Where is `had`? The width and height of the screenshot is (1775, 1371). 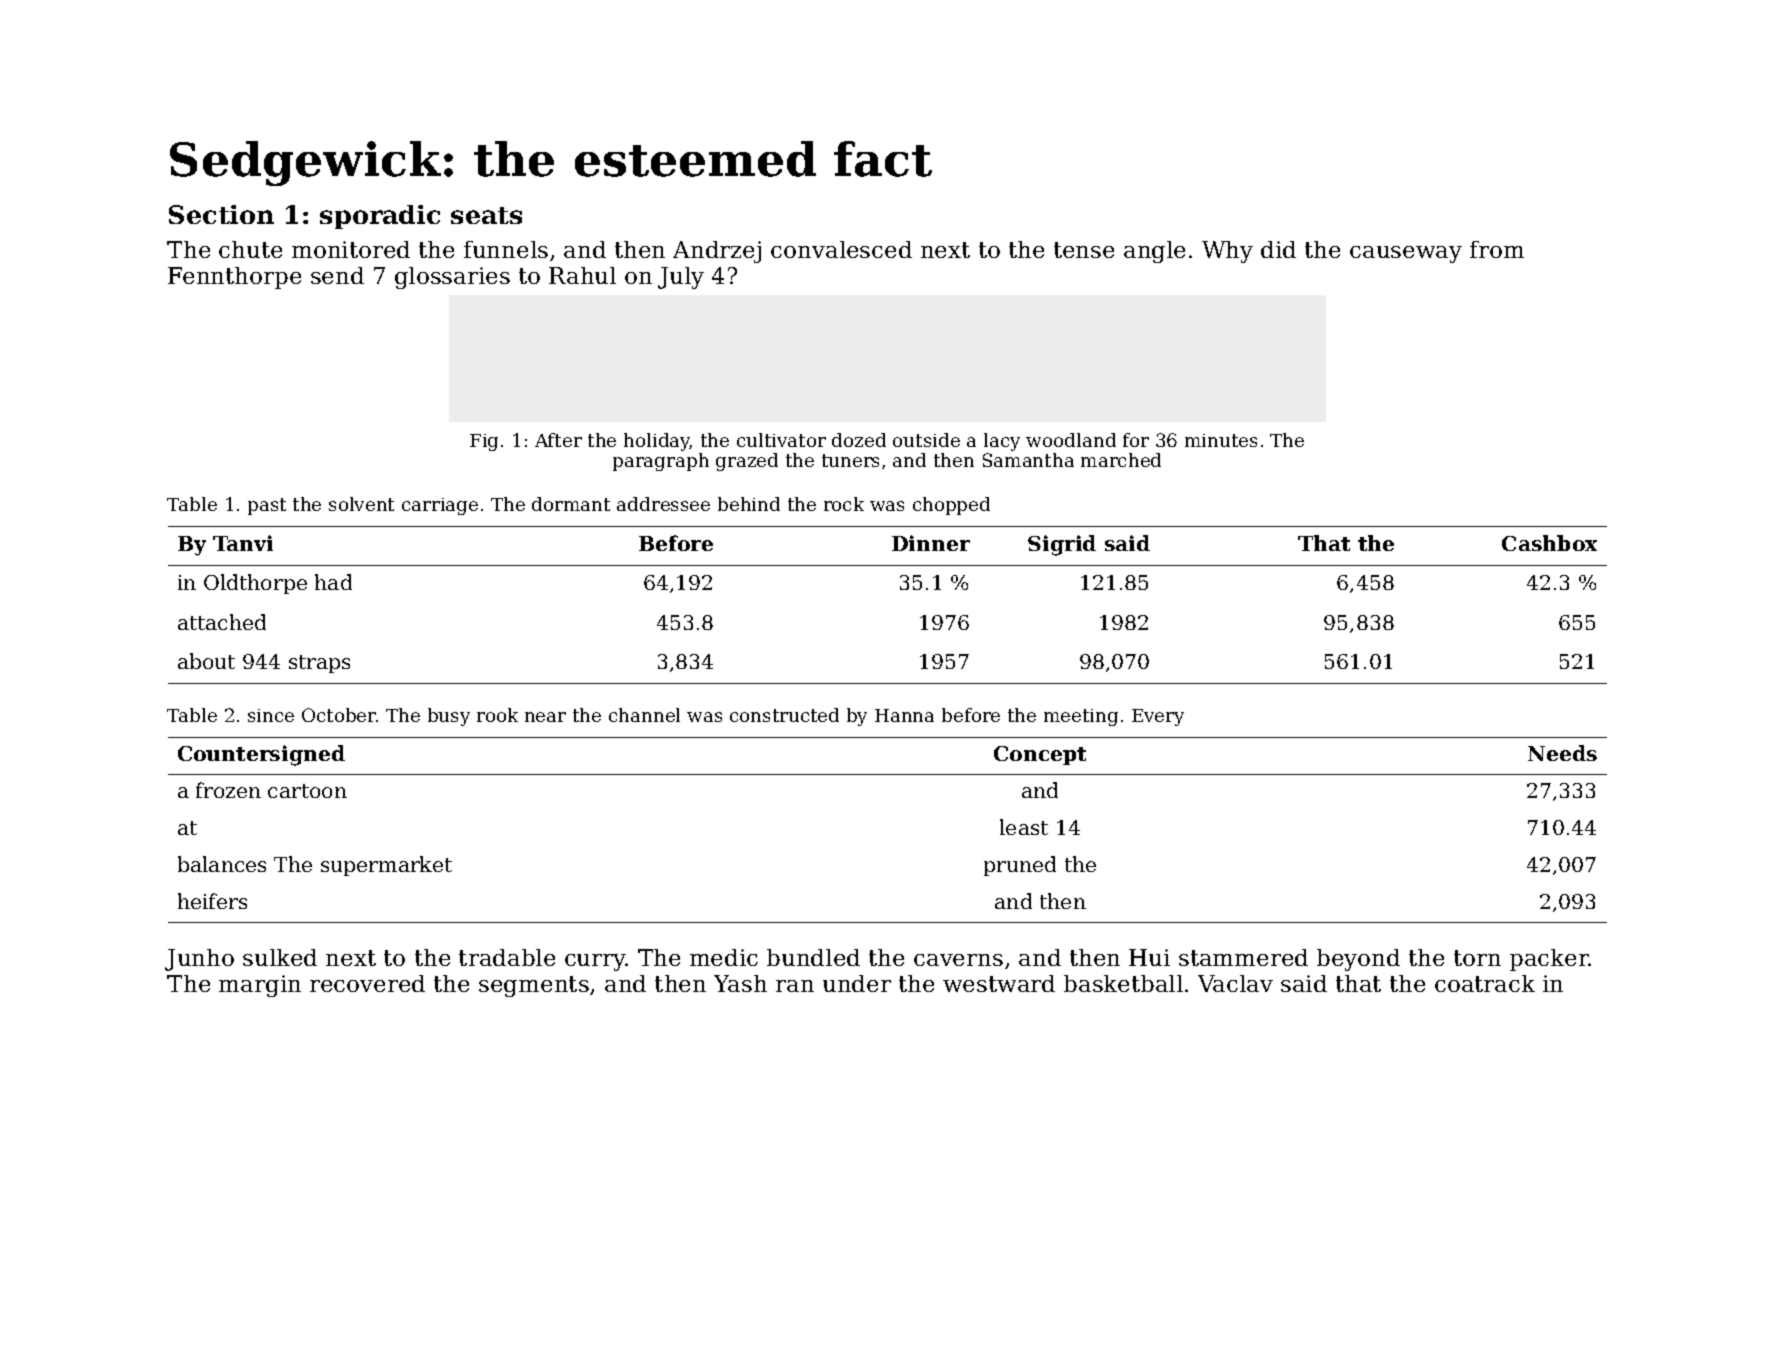 had is located at coordinates (333, 582).
